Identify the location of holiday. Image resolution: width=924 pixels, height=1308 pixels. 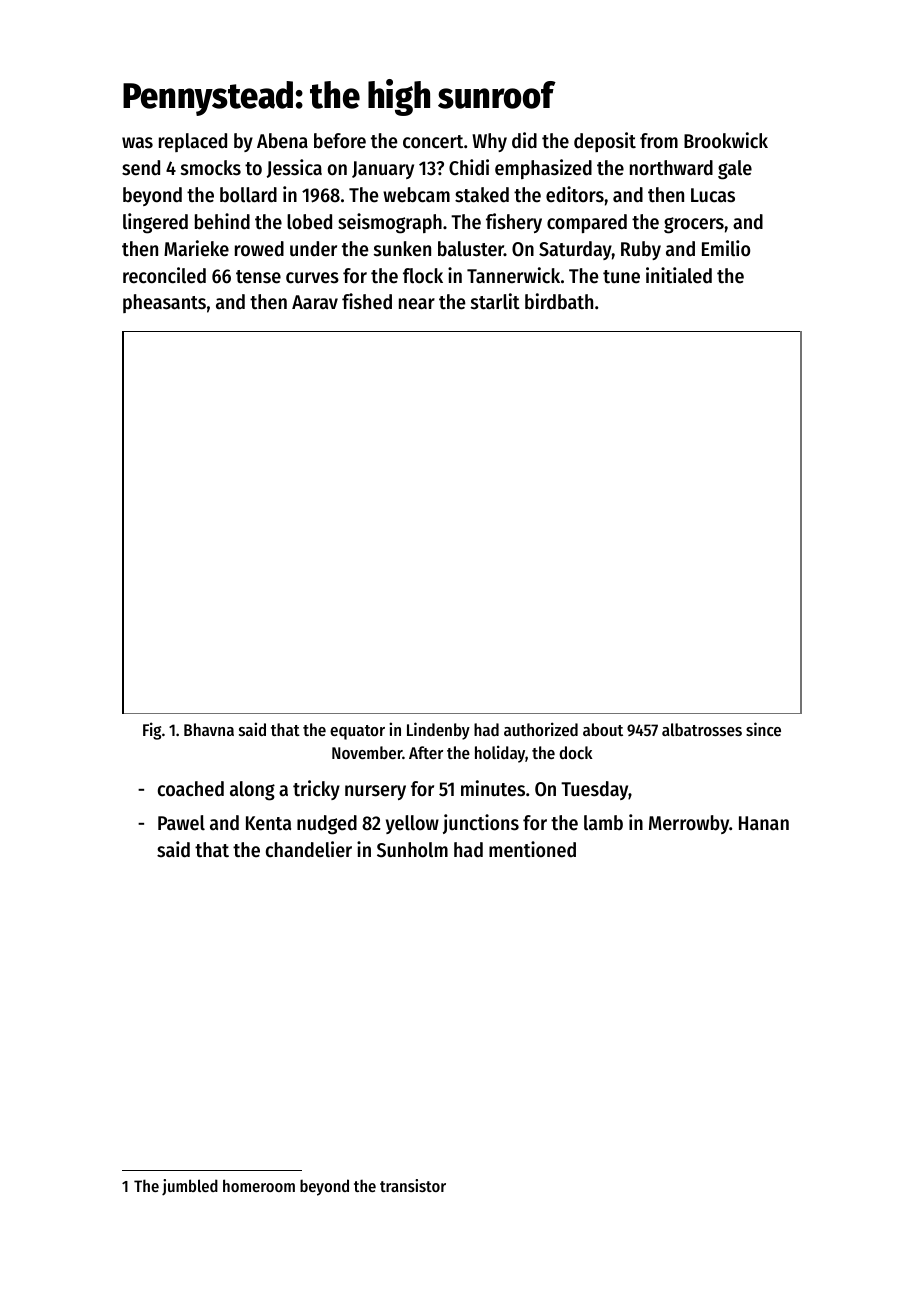
(500, 754).
